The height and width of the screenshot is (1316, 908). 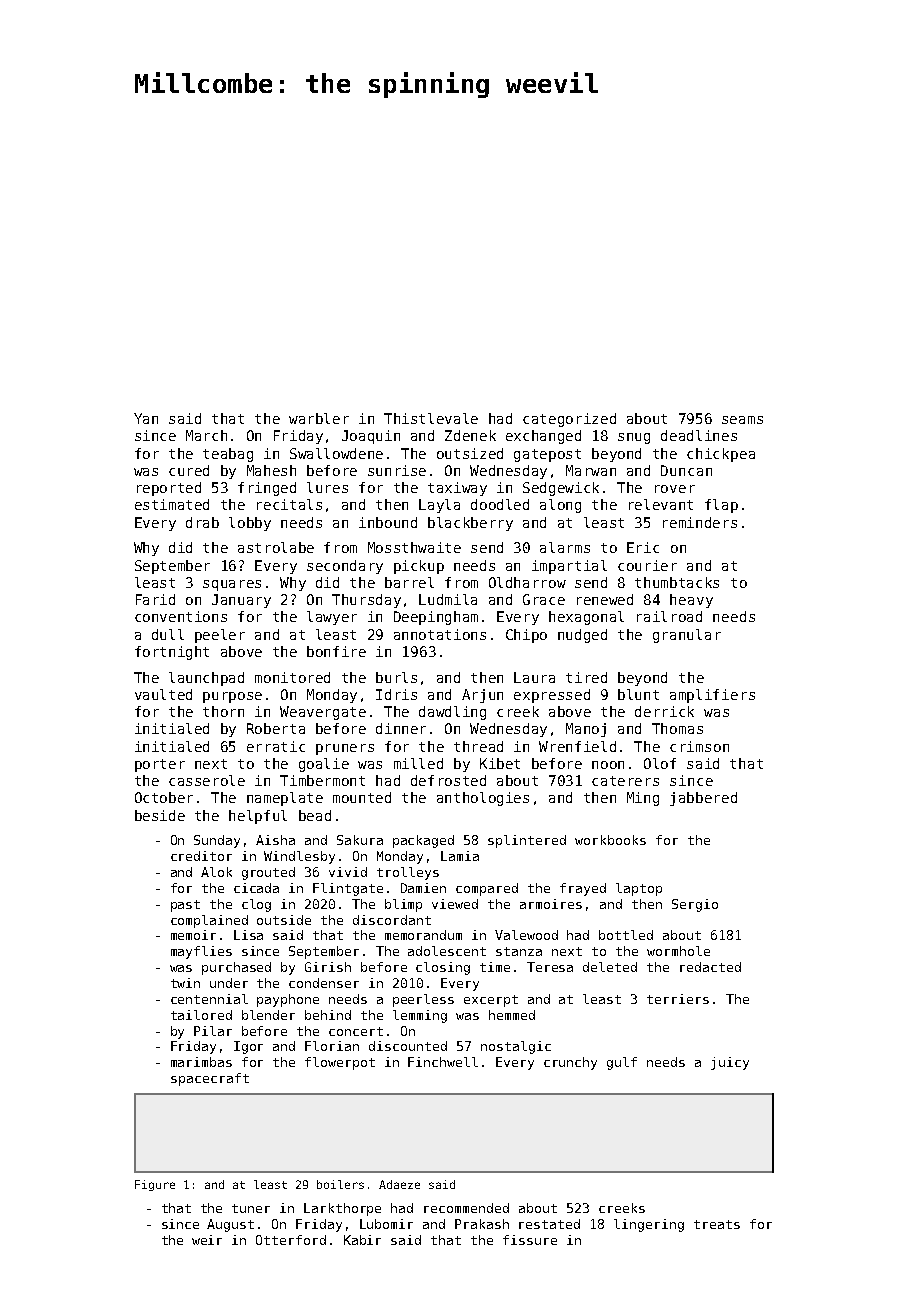 I want to click on recommended, so click(x=466, y=1208).
